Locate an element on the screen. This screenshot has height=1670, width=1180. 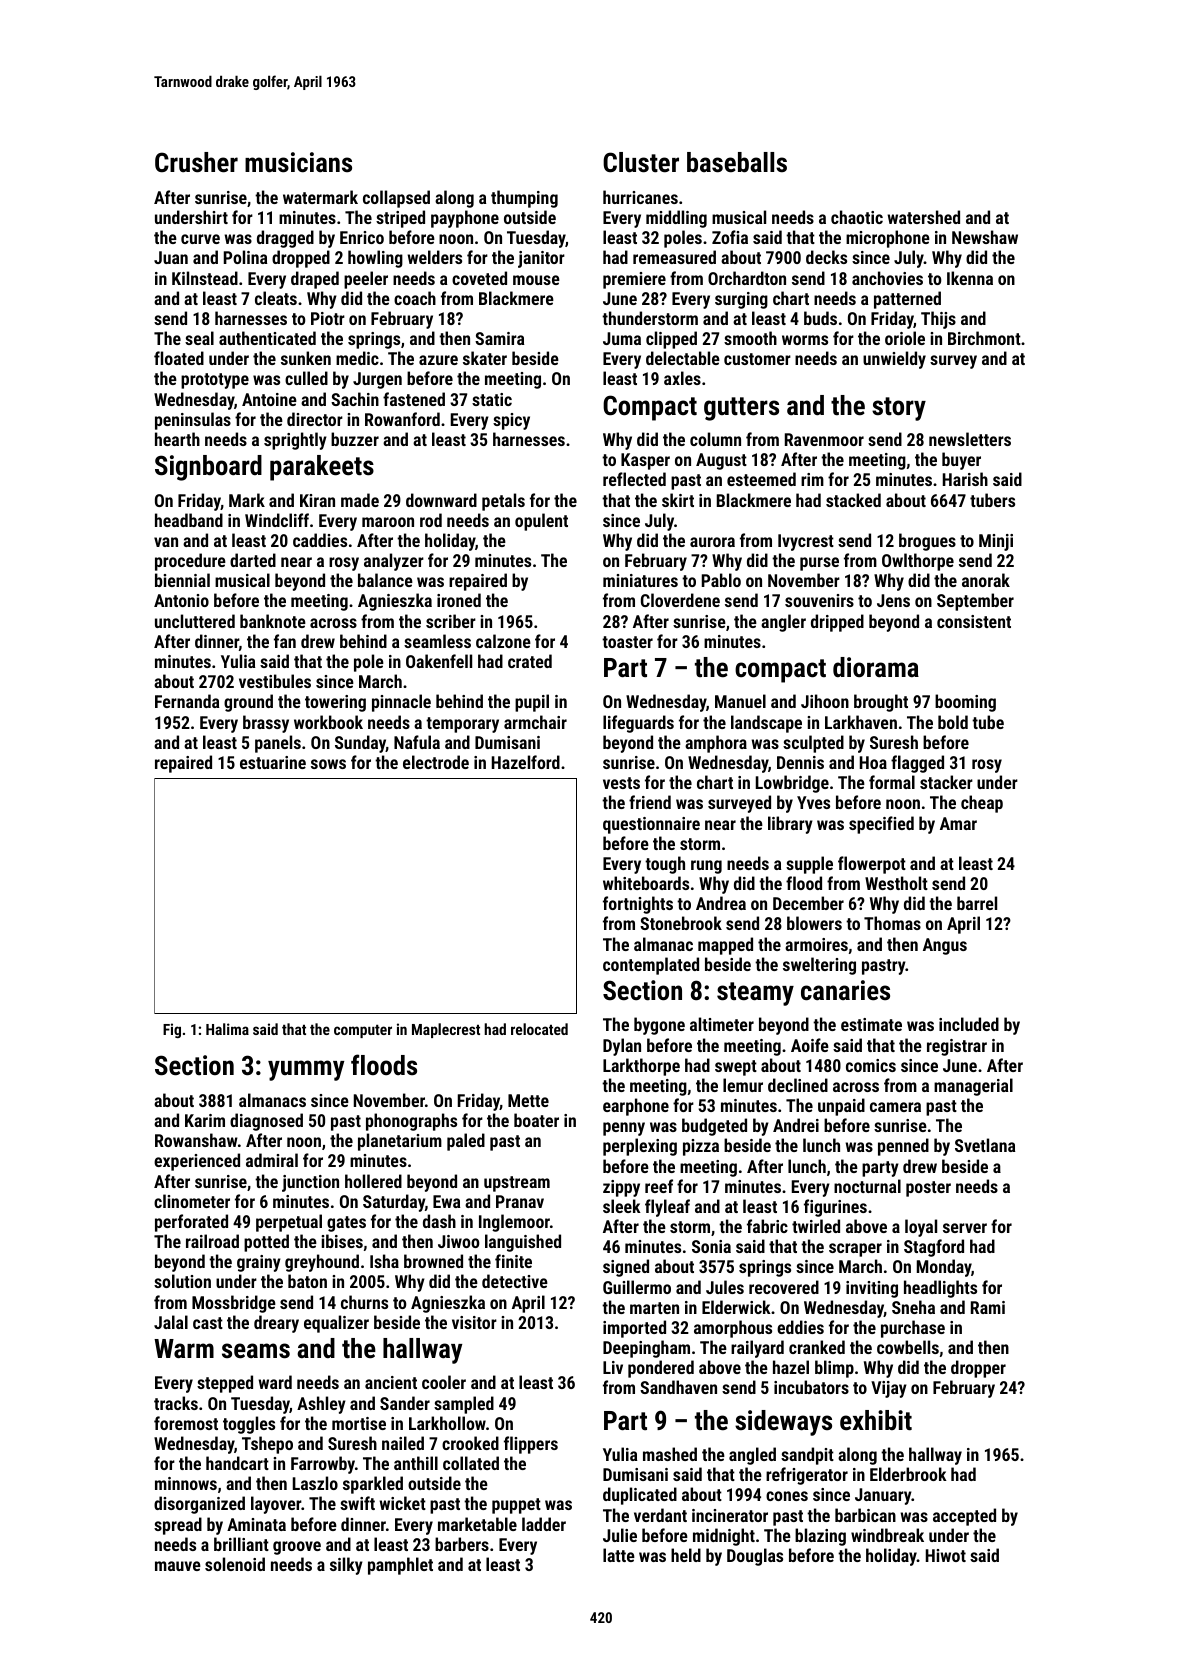
Cluster is located at coordinates (641, 162).
